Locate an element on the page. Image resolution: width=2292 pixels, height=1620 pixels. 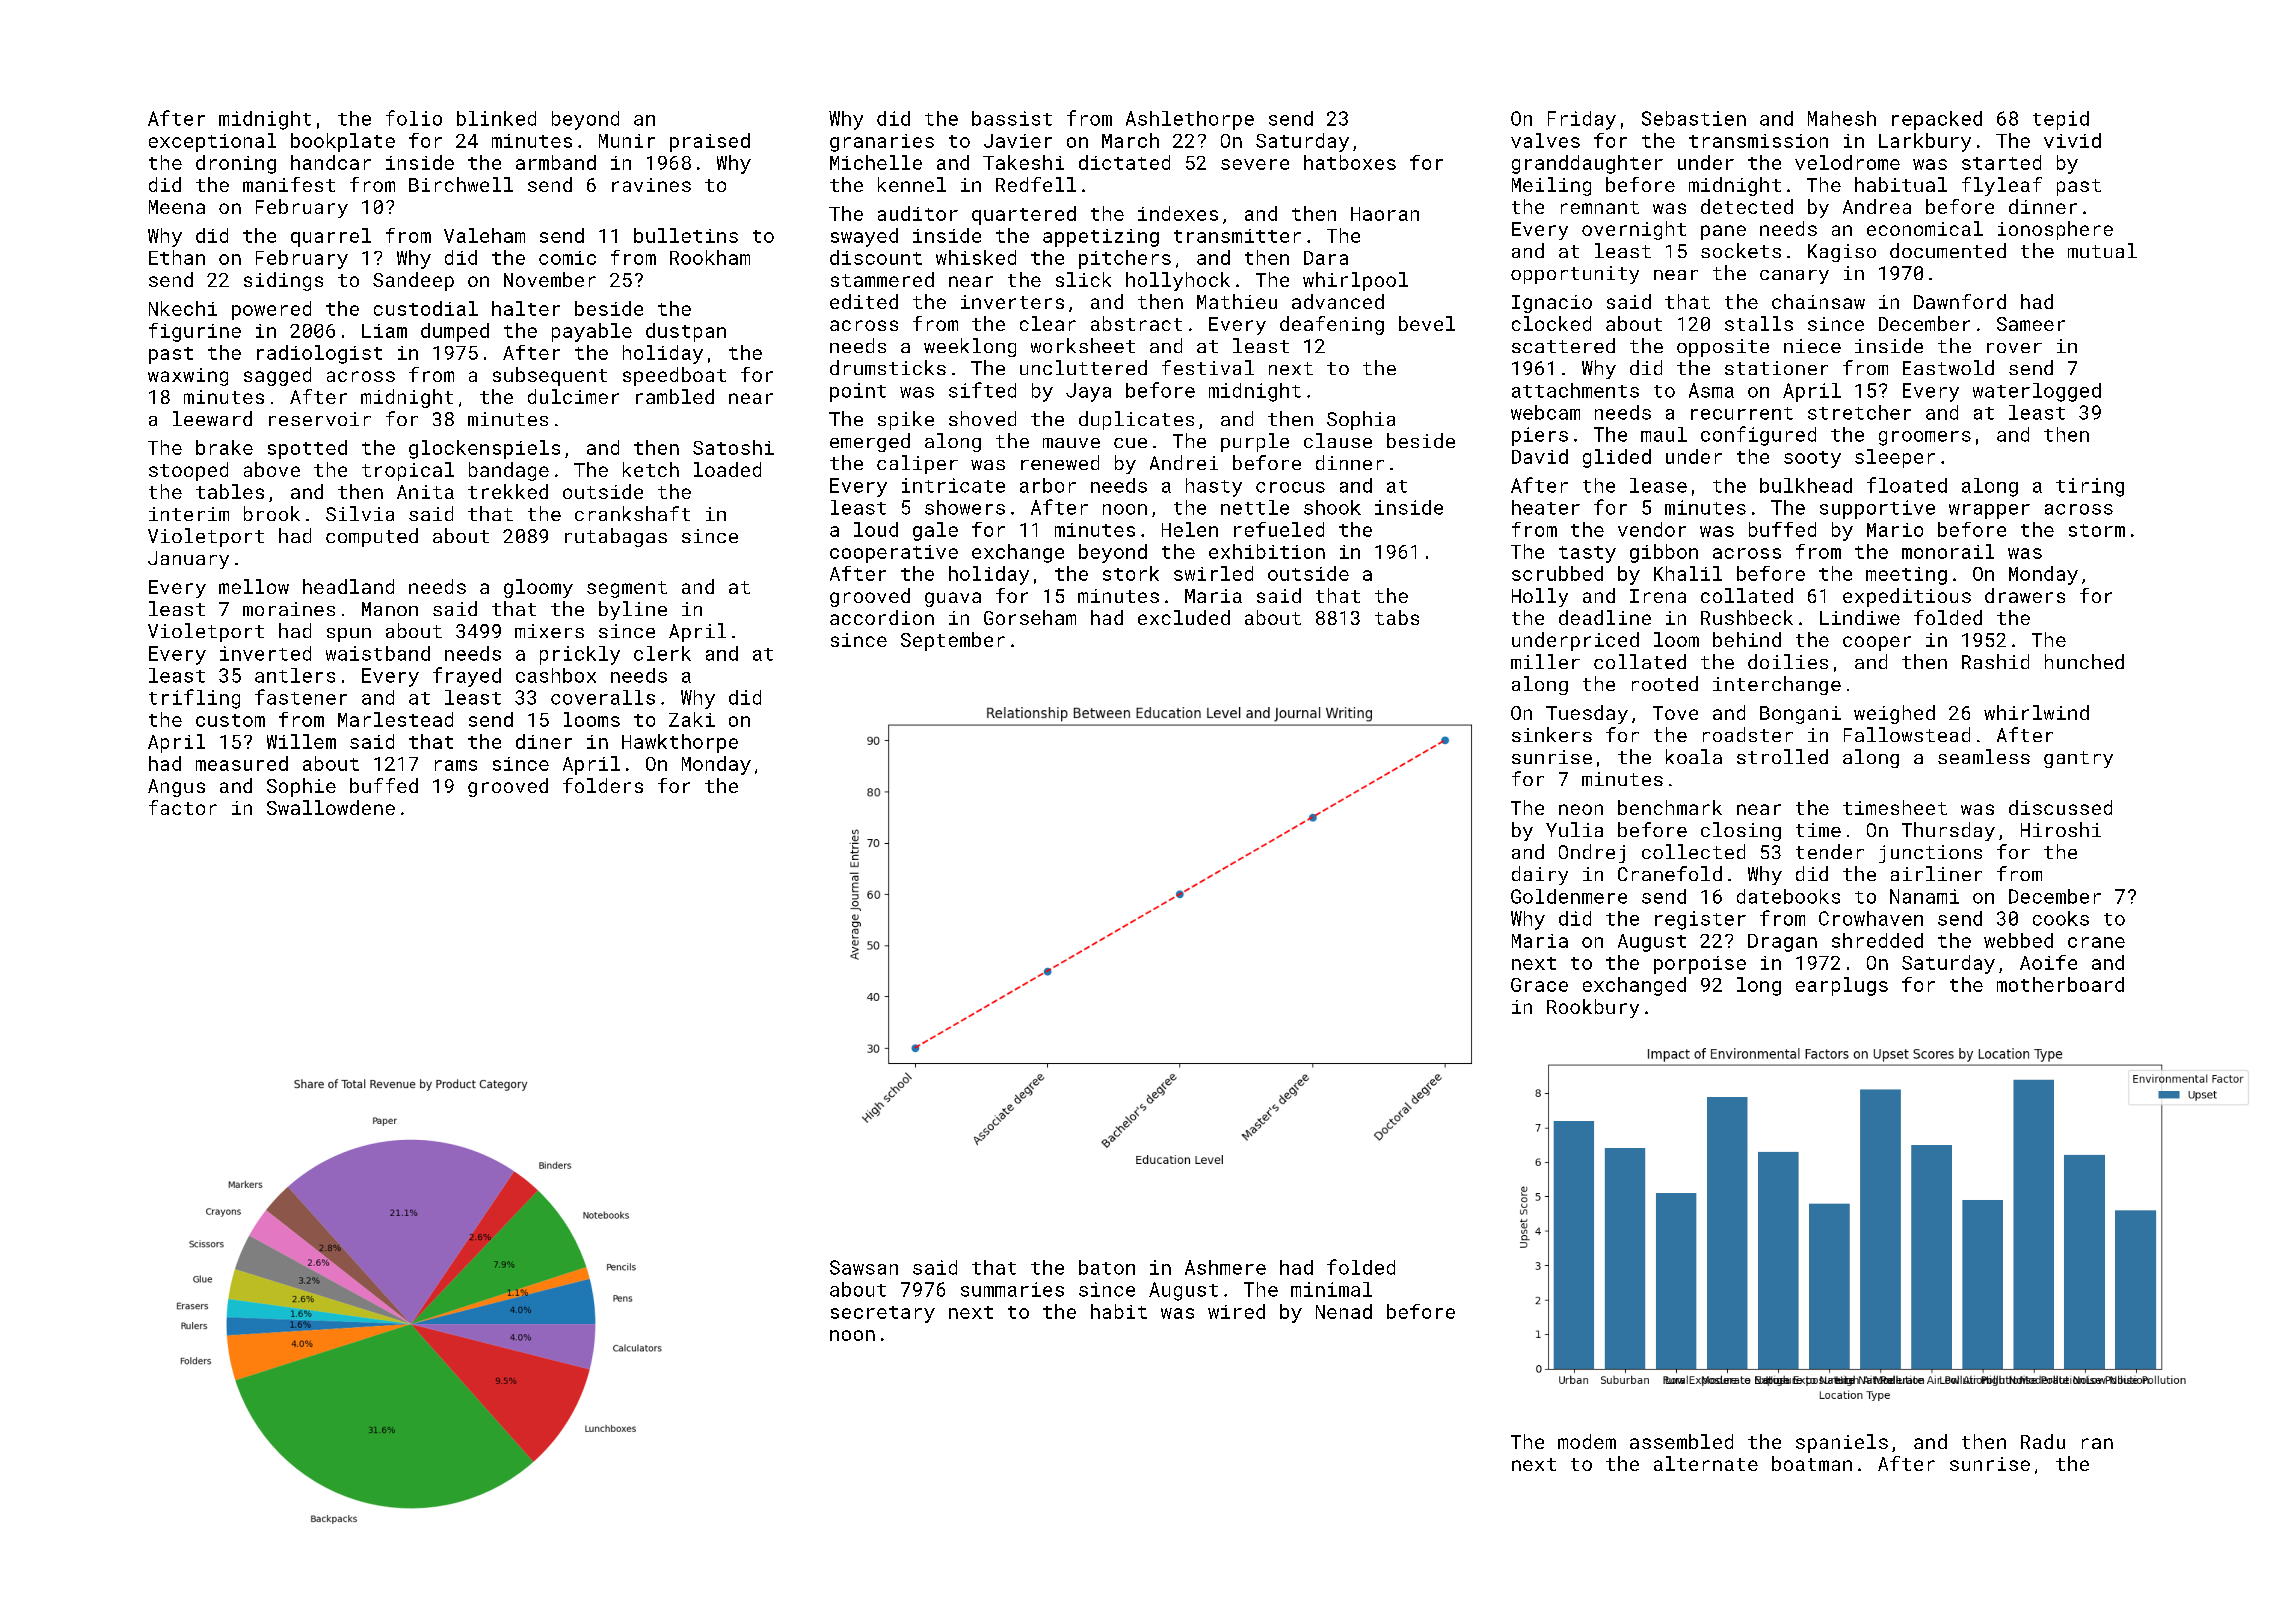
tiring is located at coordinates (2090, 487).
